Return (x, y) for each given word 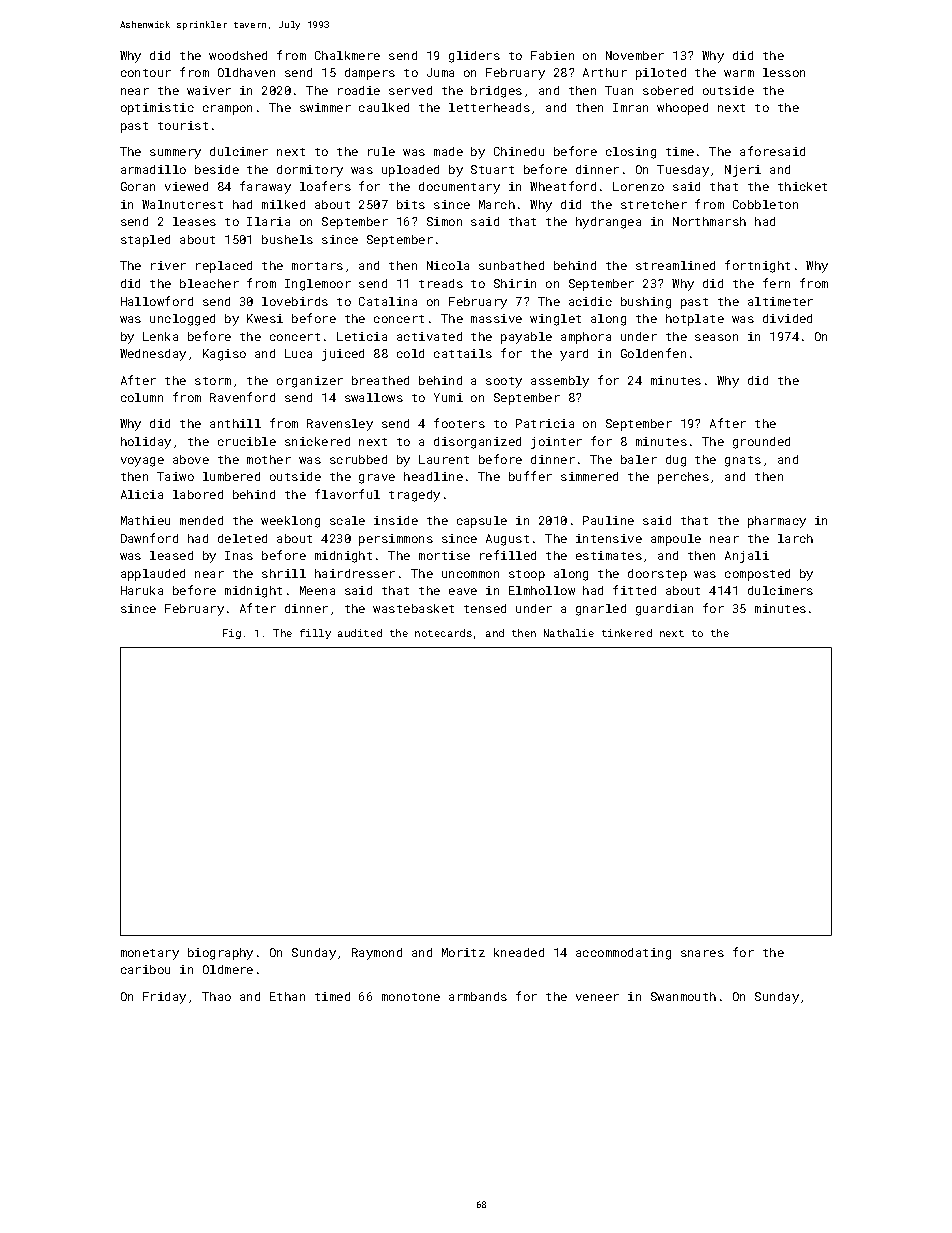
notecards (443, 633)
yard (574, 355)
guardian (664, 610)
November (635, 55)
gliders (474, 57)
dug (676, 461)
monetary (150, 954)
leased (171, 555)
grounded (761, 443)
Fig (232, 634)
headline (433, 476)
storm (213, 381)
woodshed (238, 55)
